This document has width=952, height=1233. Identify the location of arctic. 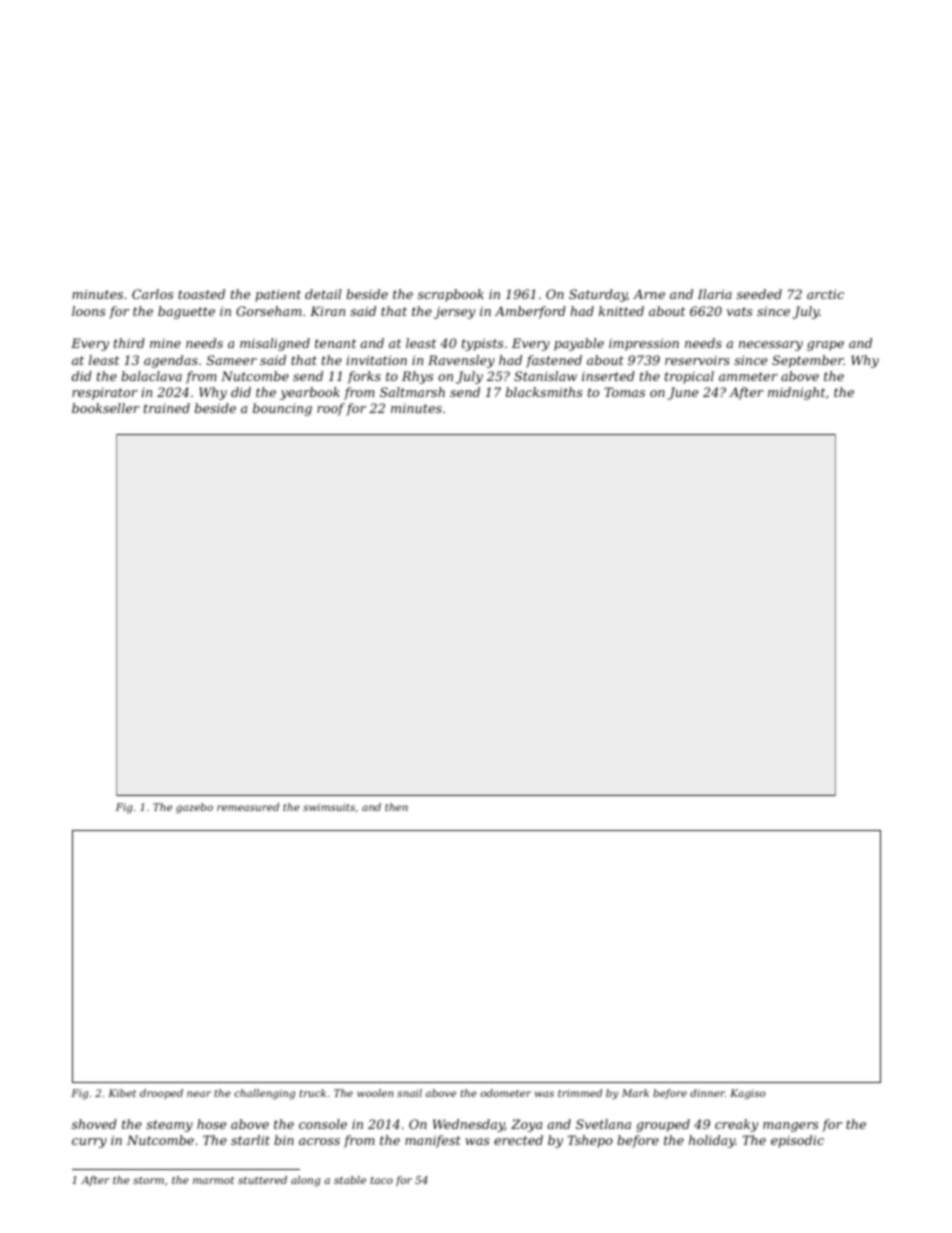
(825, 294).
